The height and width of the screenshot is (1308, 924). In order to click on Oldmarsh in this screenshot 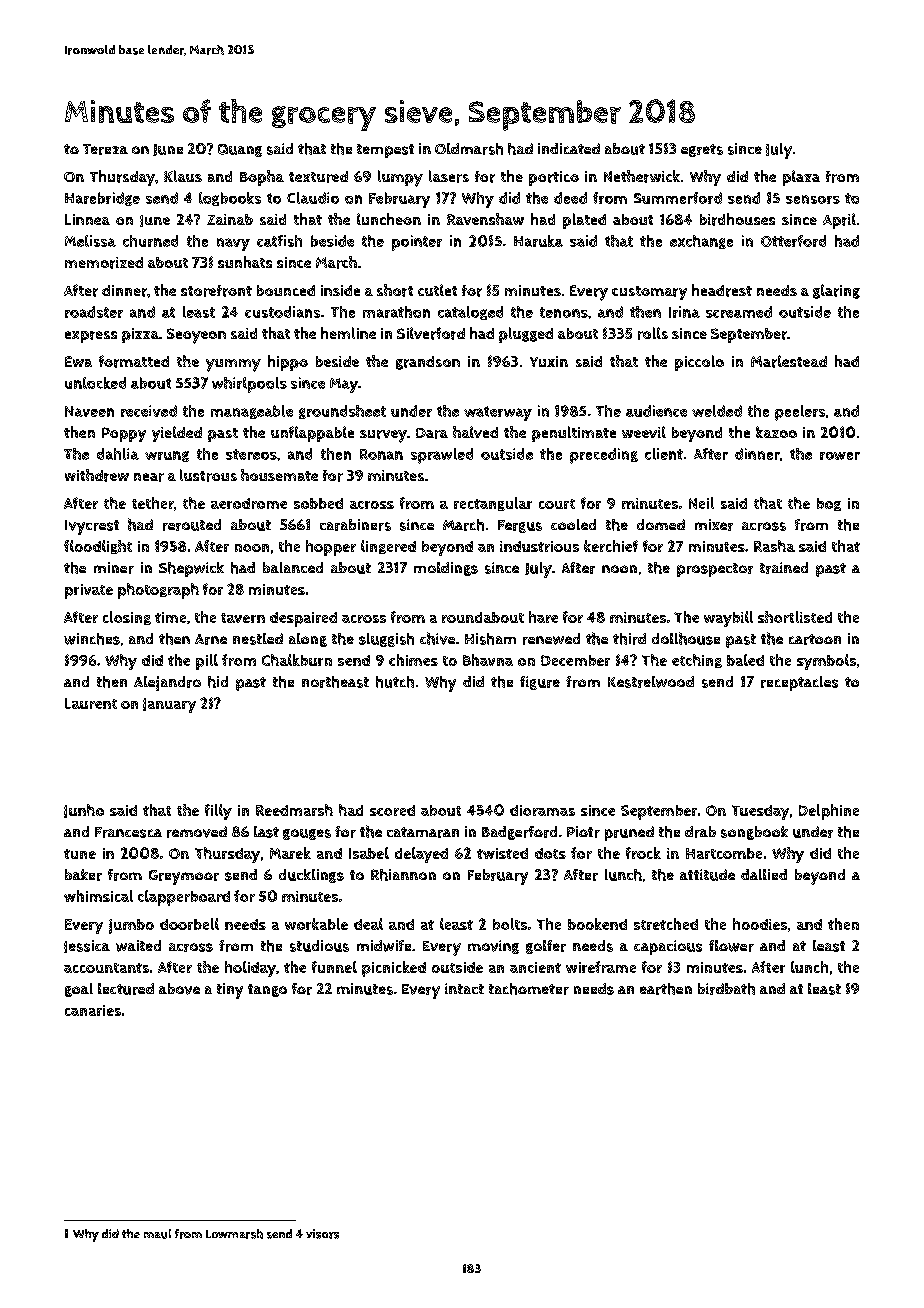, I will do `click(469, 149)`.
